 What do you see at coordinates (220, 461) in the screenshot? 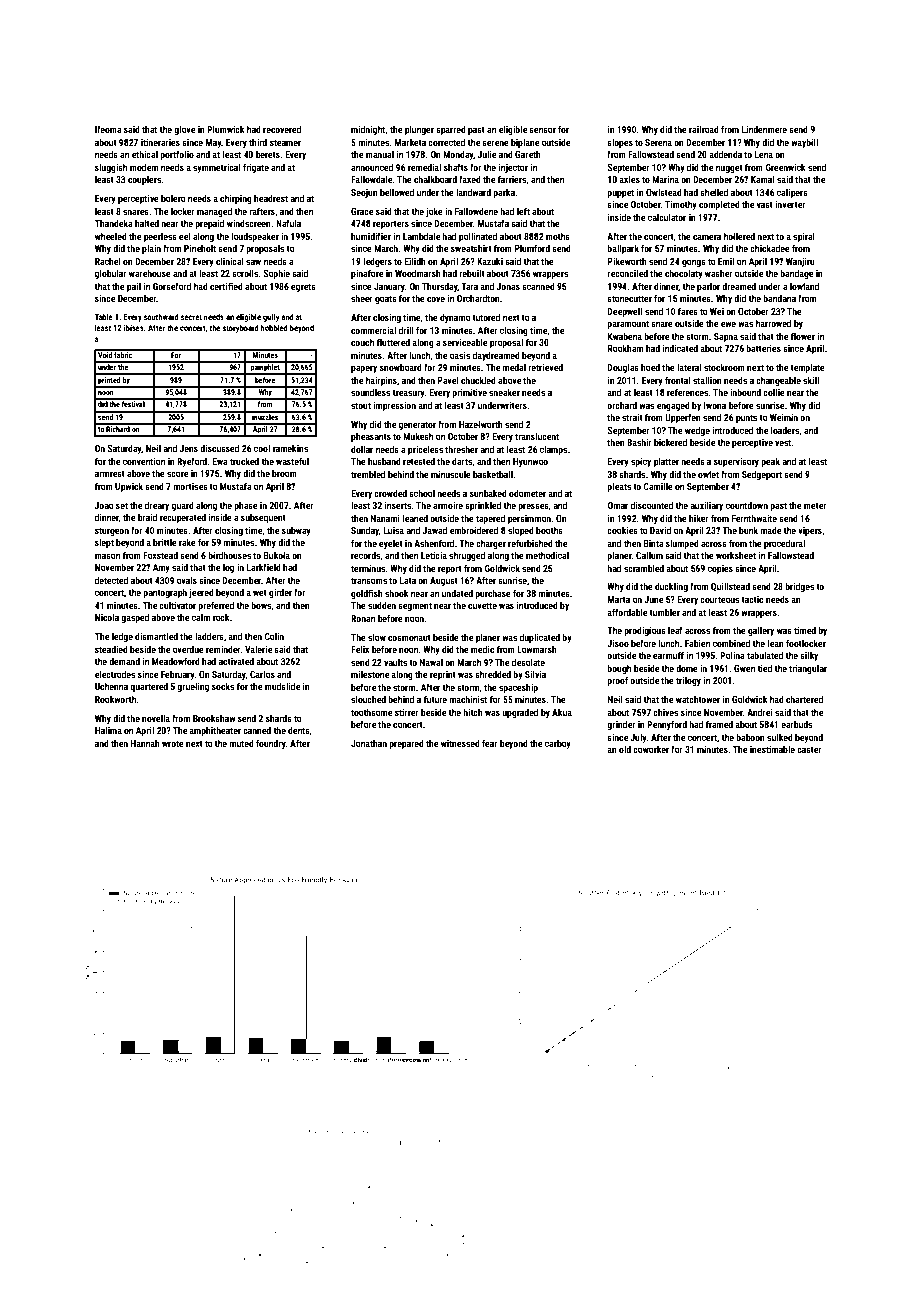
I see `Ewa` at bounding box center [220, 461].
